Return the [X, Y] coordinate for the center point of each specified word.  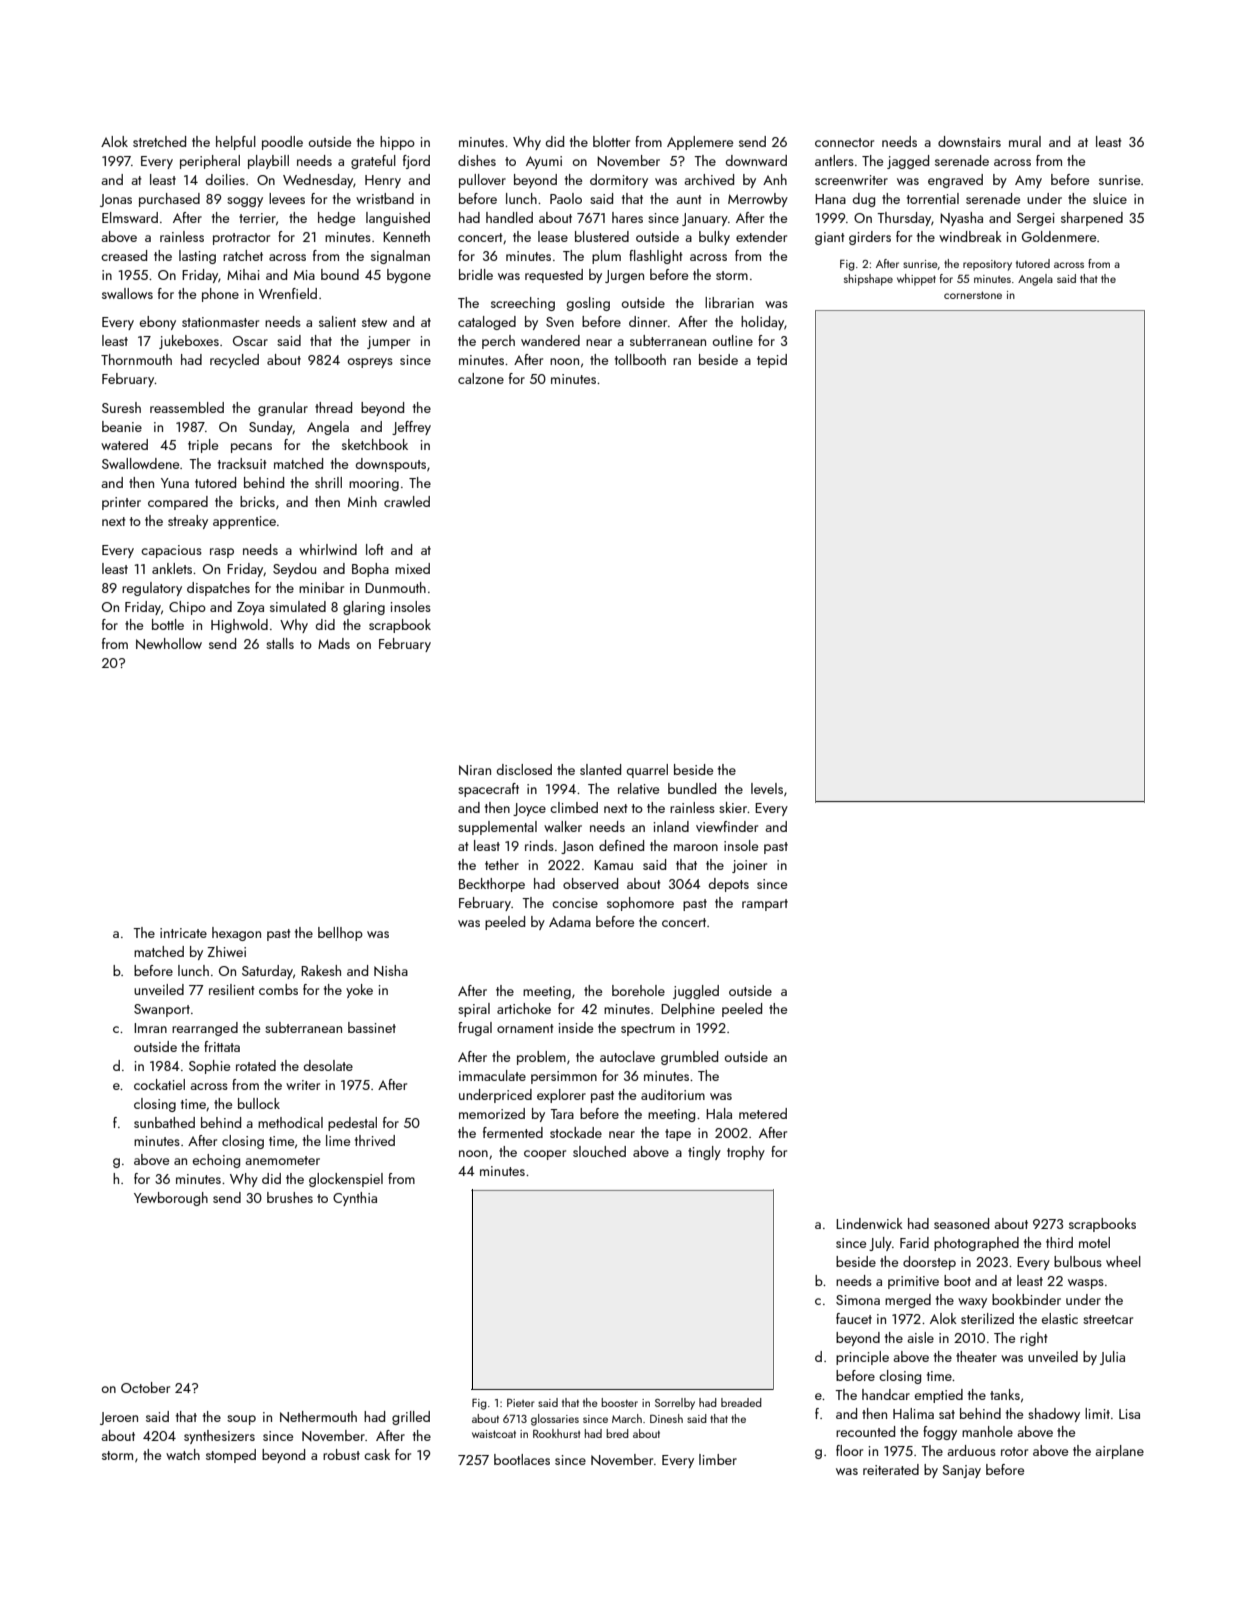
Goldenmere [1059, 236]
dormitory [619, 181]
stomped [231, 1456]
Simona [858, 1300]
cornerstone [973, 295]
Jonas [116, 200]
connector [844, 142]
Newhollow [169, 644]
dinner [648, 321]
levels [767, 788]
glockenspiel [346, 1180]
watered [124, 444]
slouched [599, 1151]
